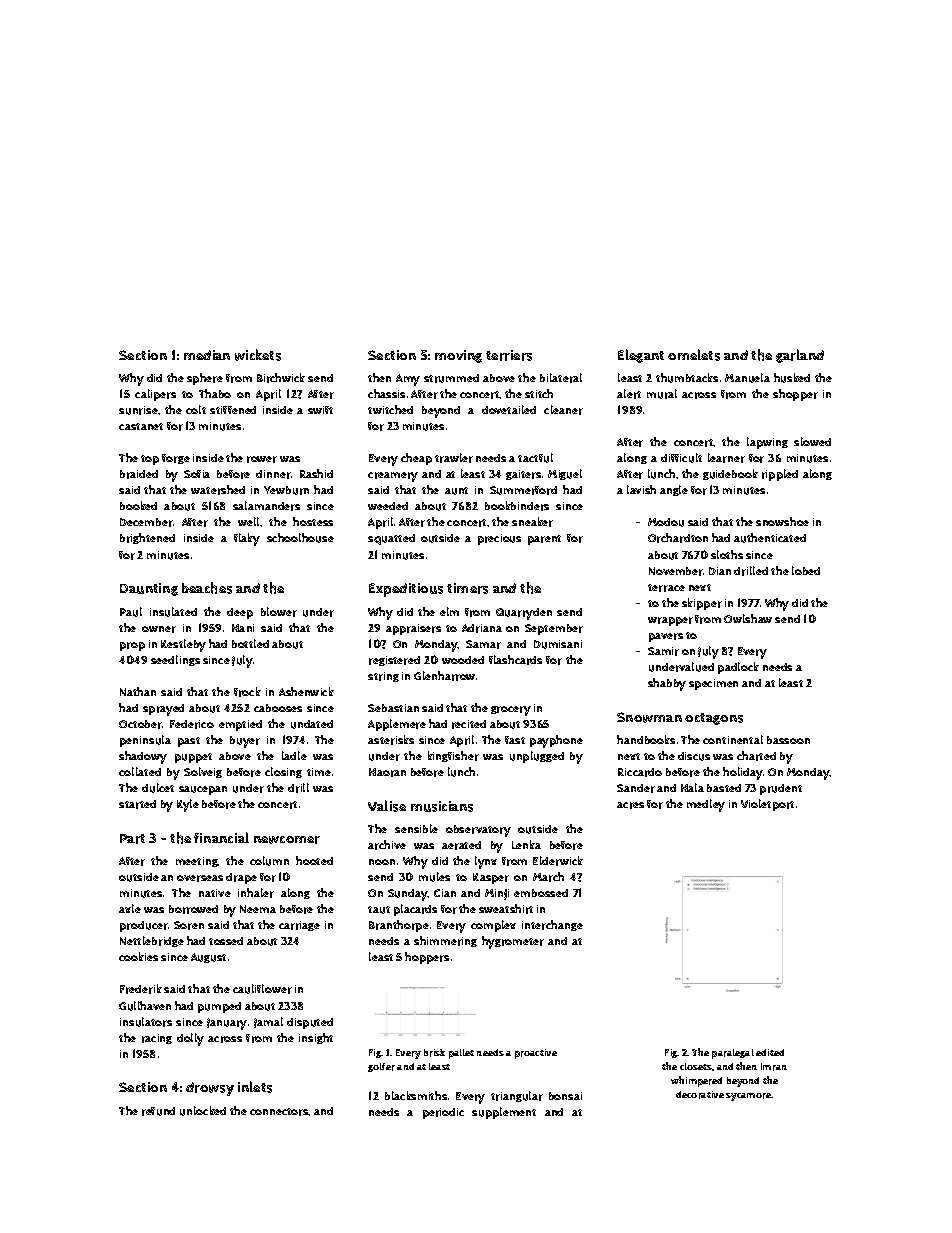 This image has height=1233, width=952. What do you see at coordinates (524, 614) in the image?
I see `Quarryden` at bounding box center [524, 614].
